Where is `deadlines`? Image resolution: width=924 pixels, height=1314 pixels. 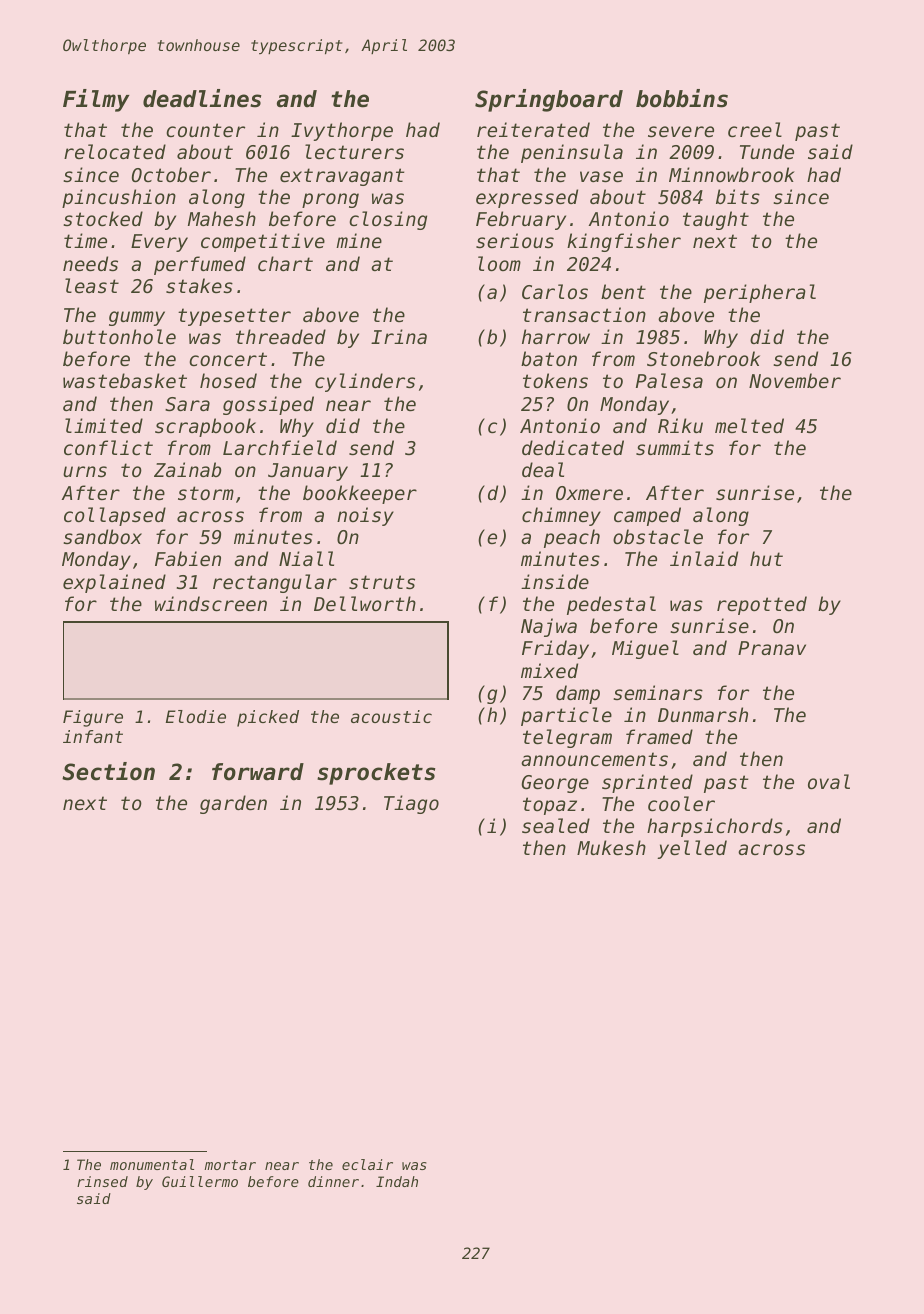 deadlines is located at coordinates (202, 98).
